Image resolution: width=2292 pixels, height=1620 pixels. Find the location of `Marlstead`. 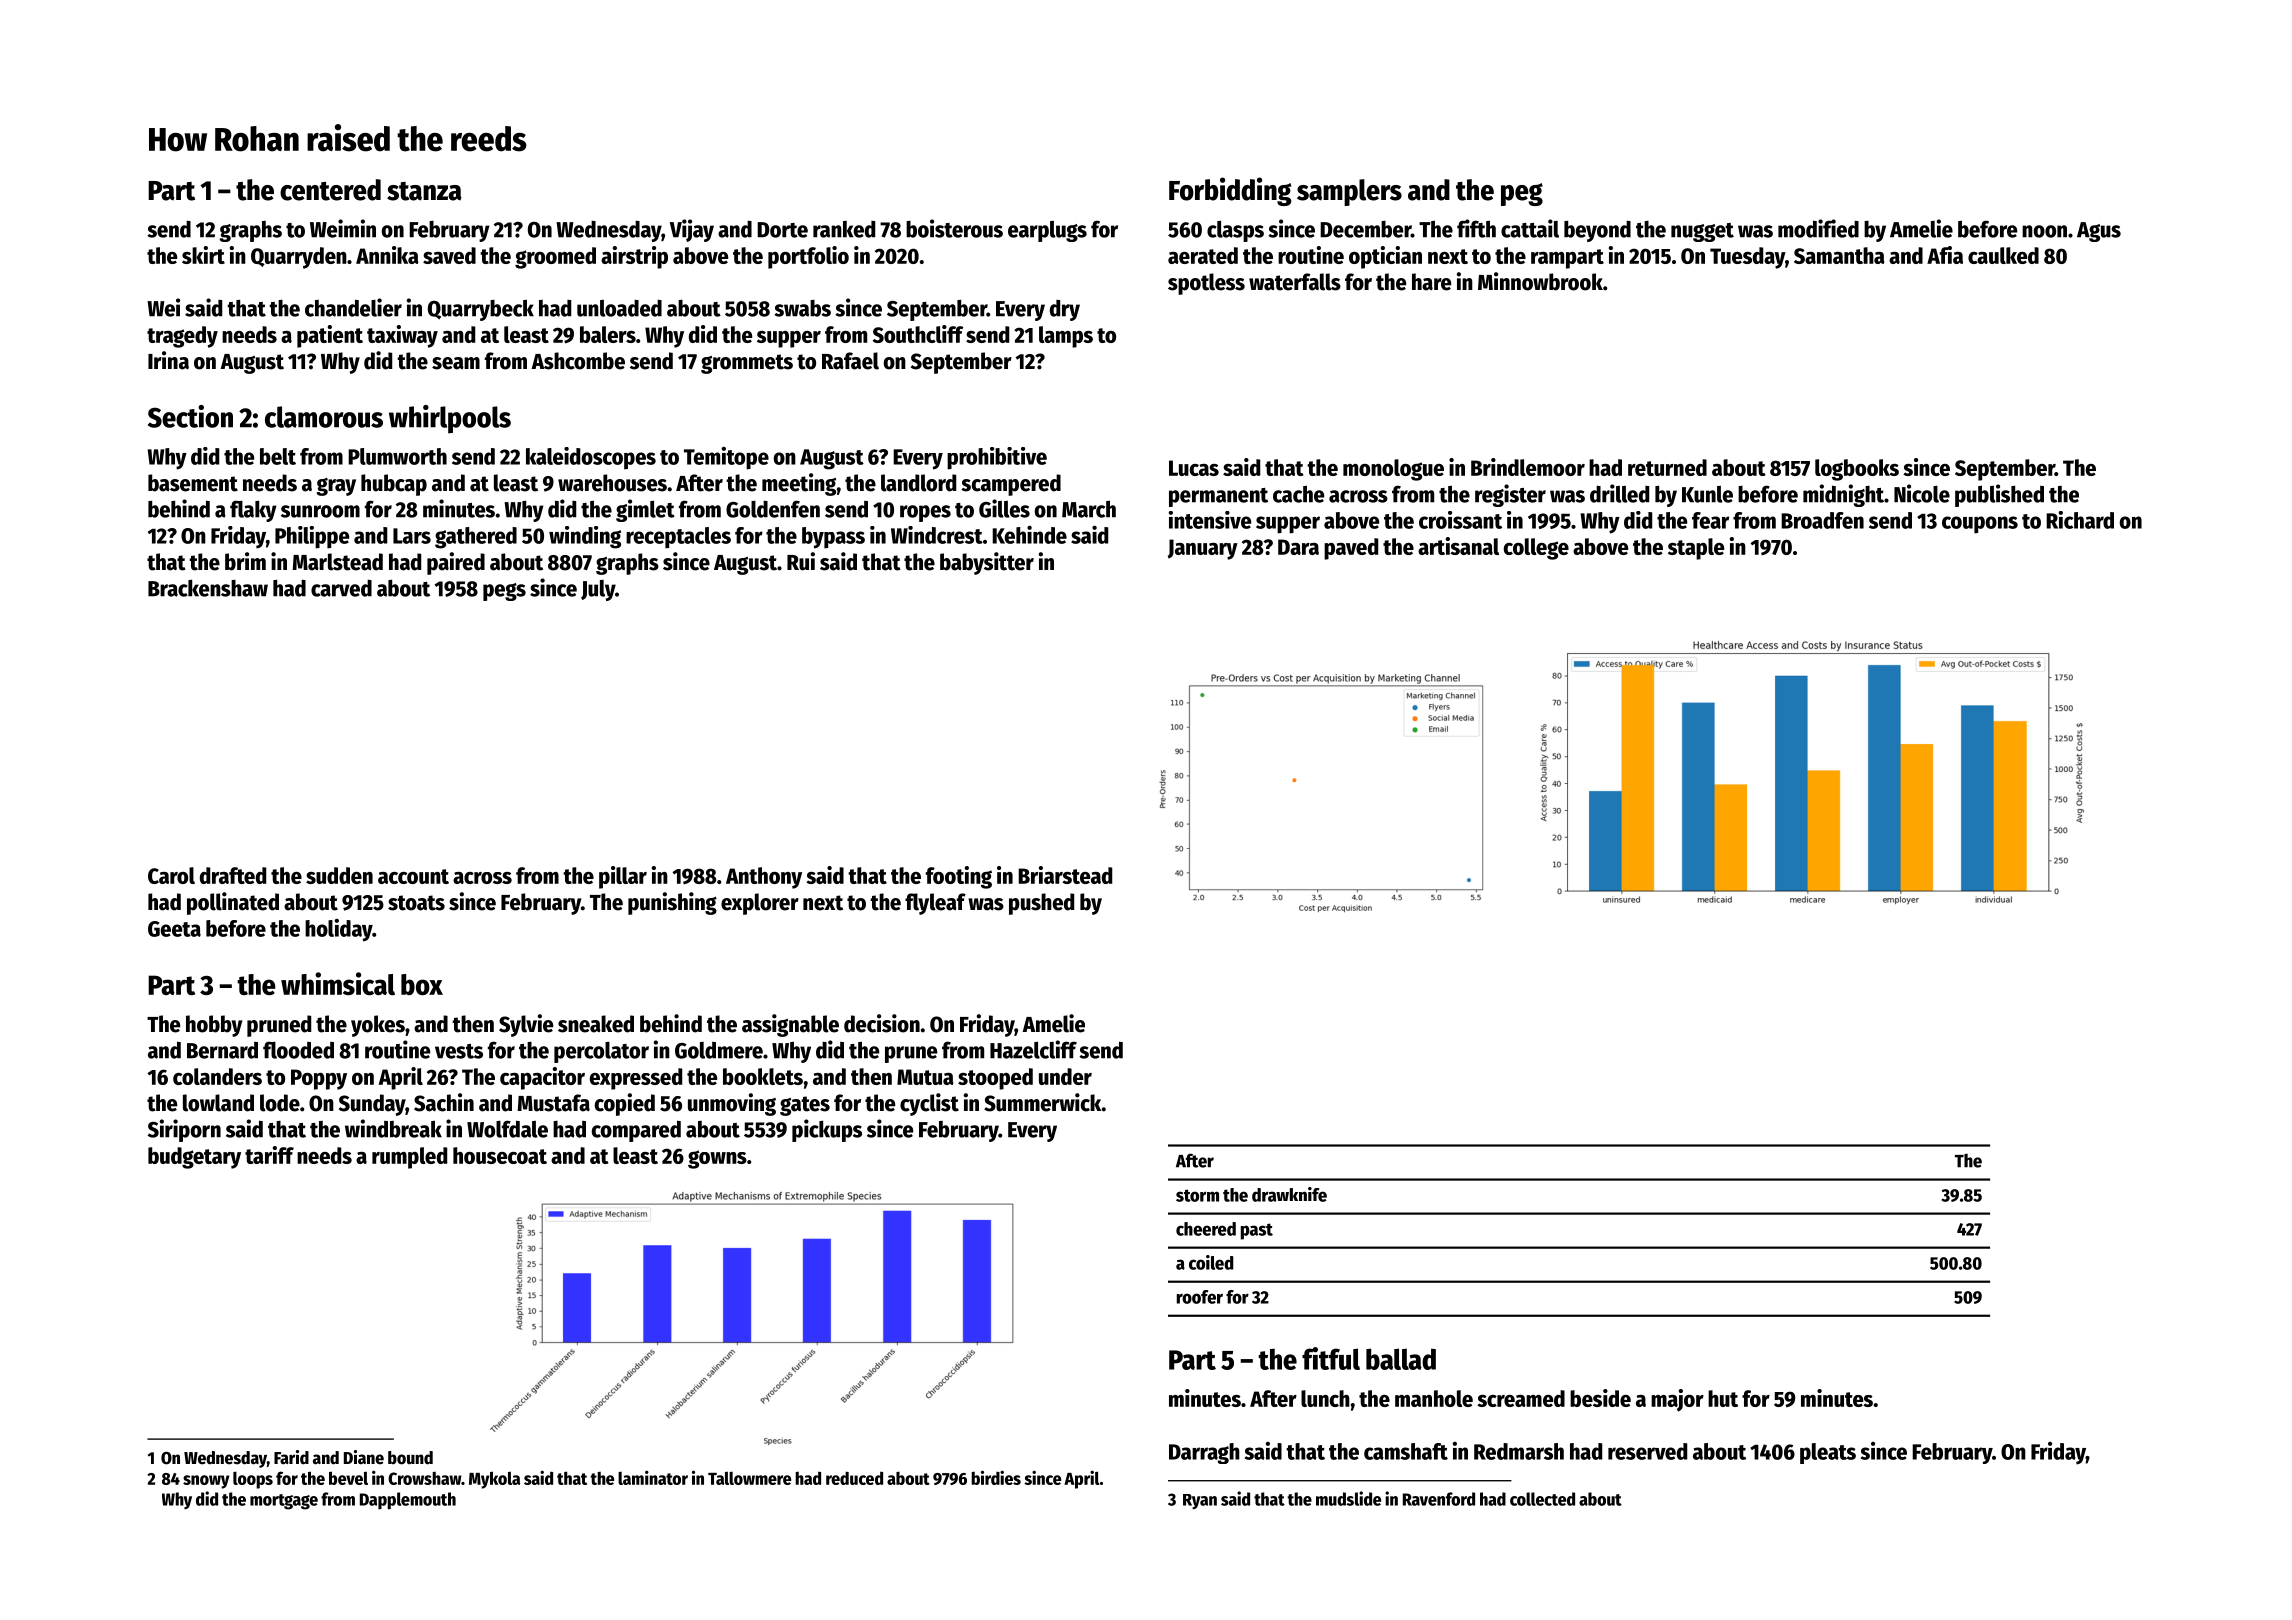

Marlstead is located at coordinates (337, 562).
